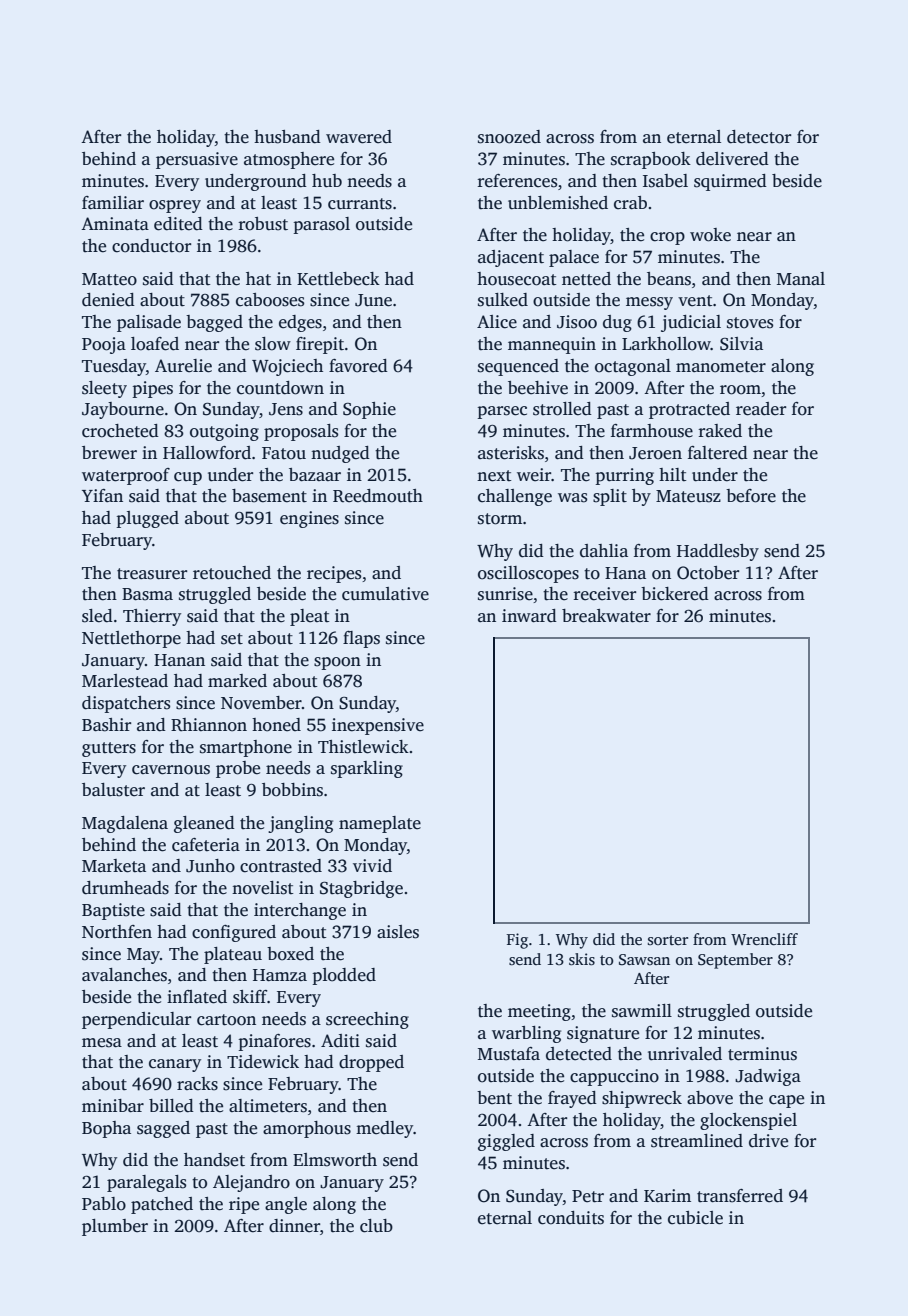  What do you see at coordinates (171, 770) in the document?
I see `cavernous` at bounding box center [171, 770].
